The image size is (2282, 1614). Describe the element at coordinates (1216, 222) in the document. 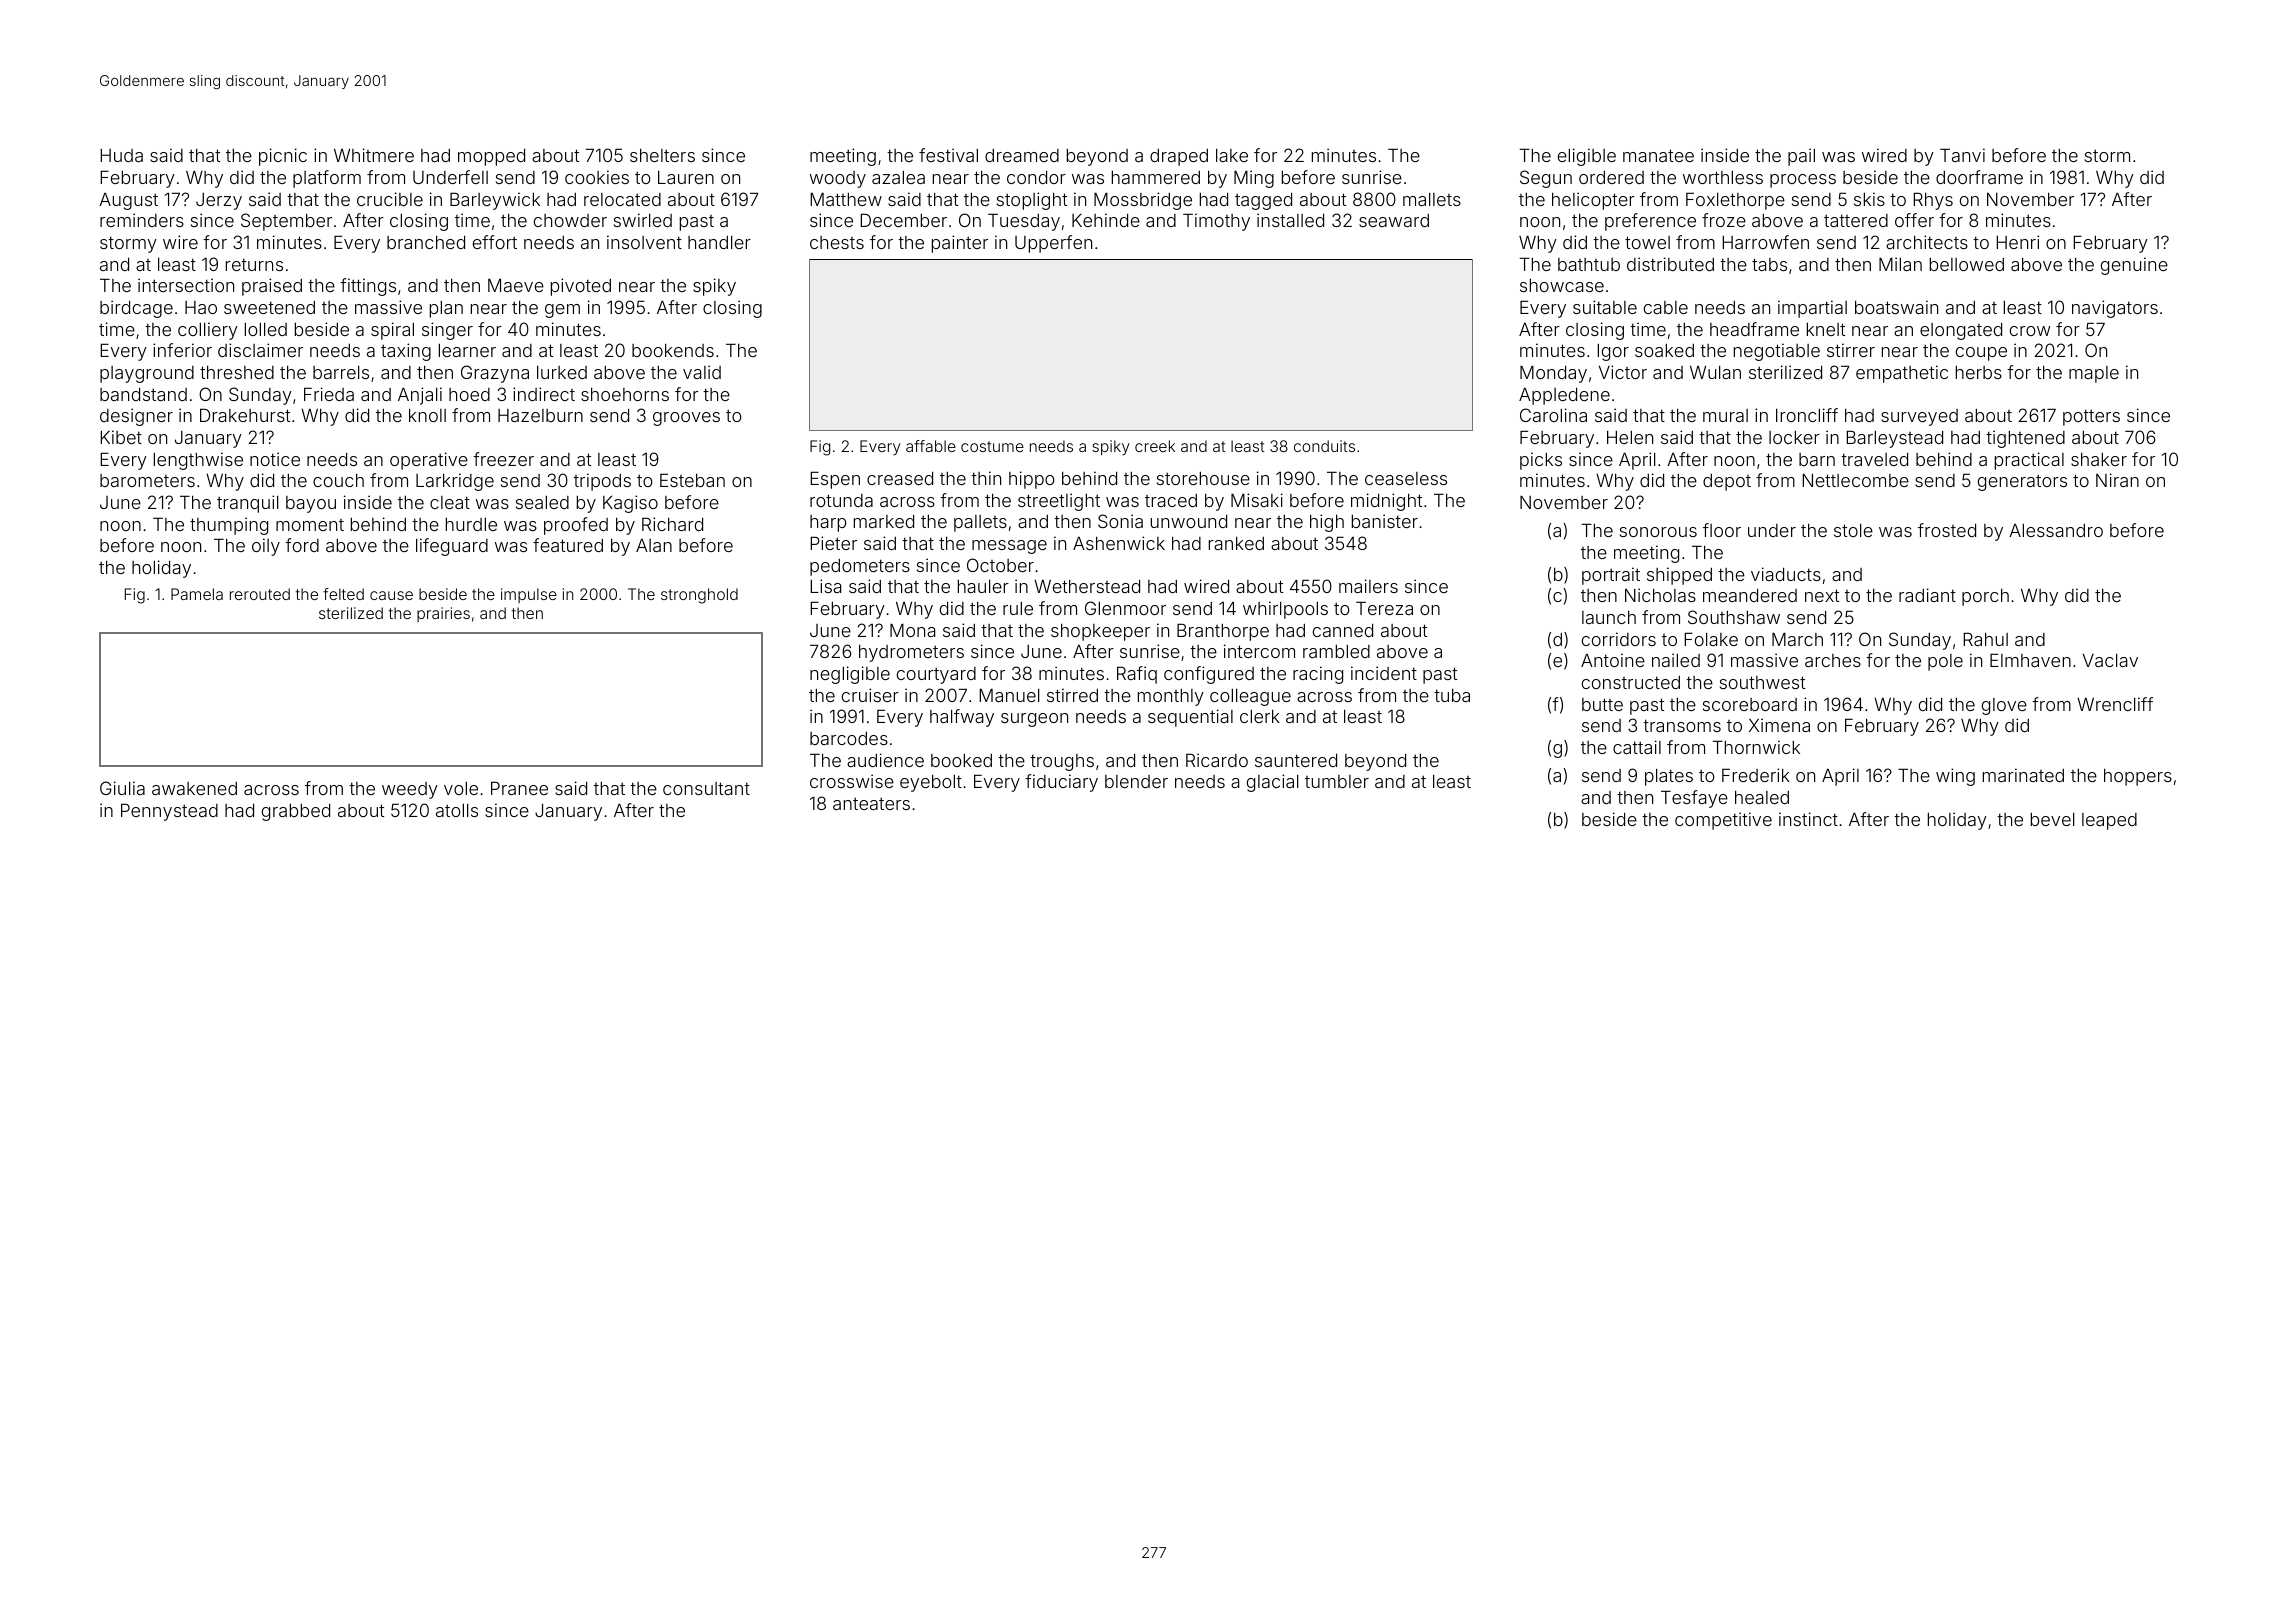

I see `Timothy` at that location.
